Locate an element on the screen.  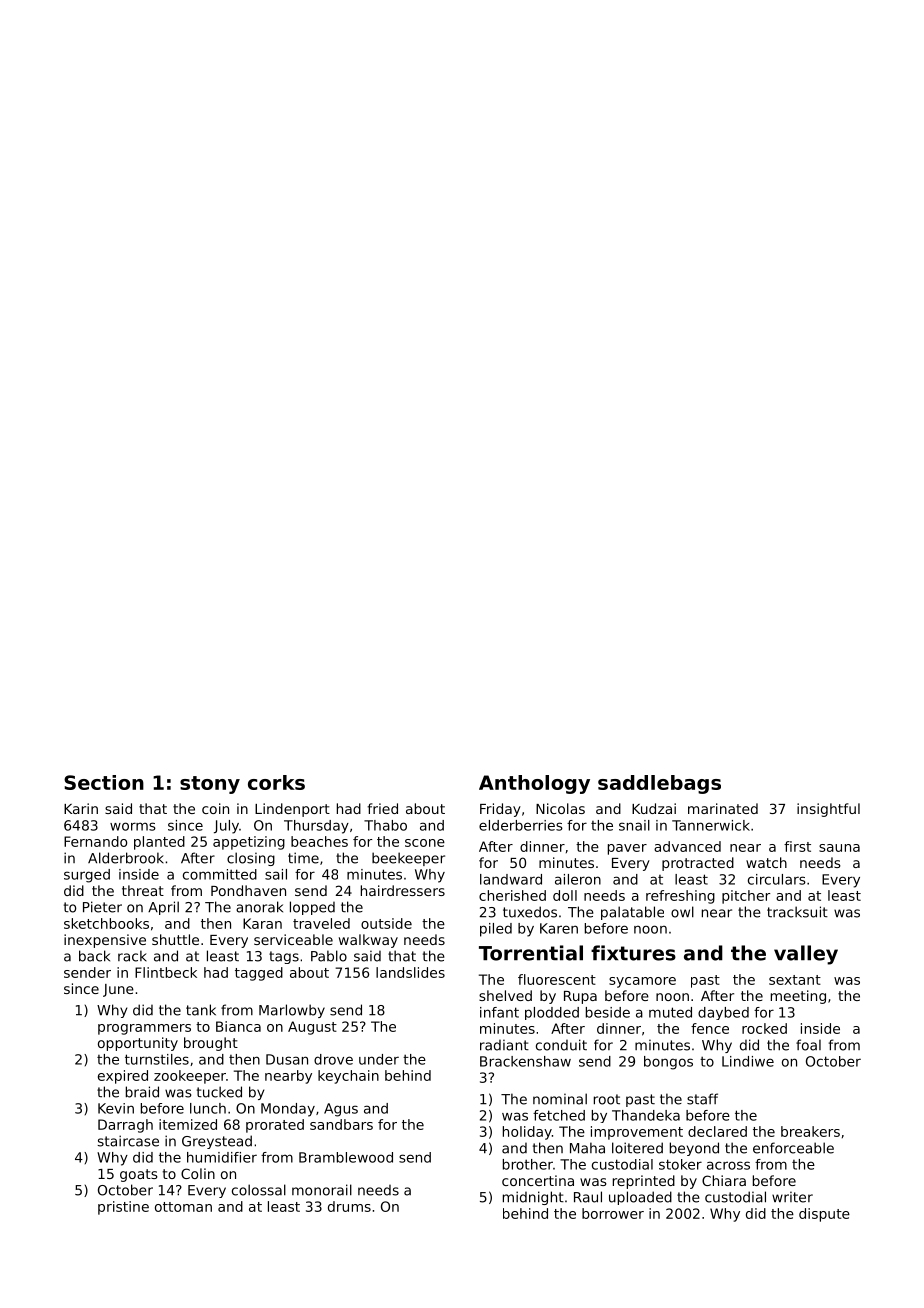
refreshing is located at coordinates (680, 897).
